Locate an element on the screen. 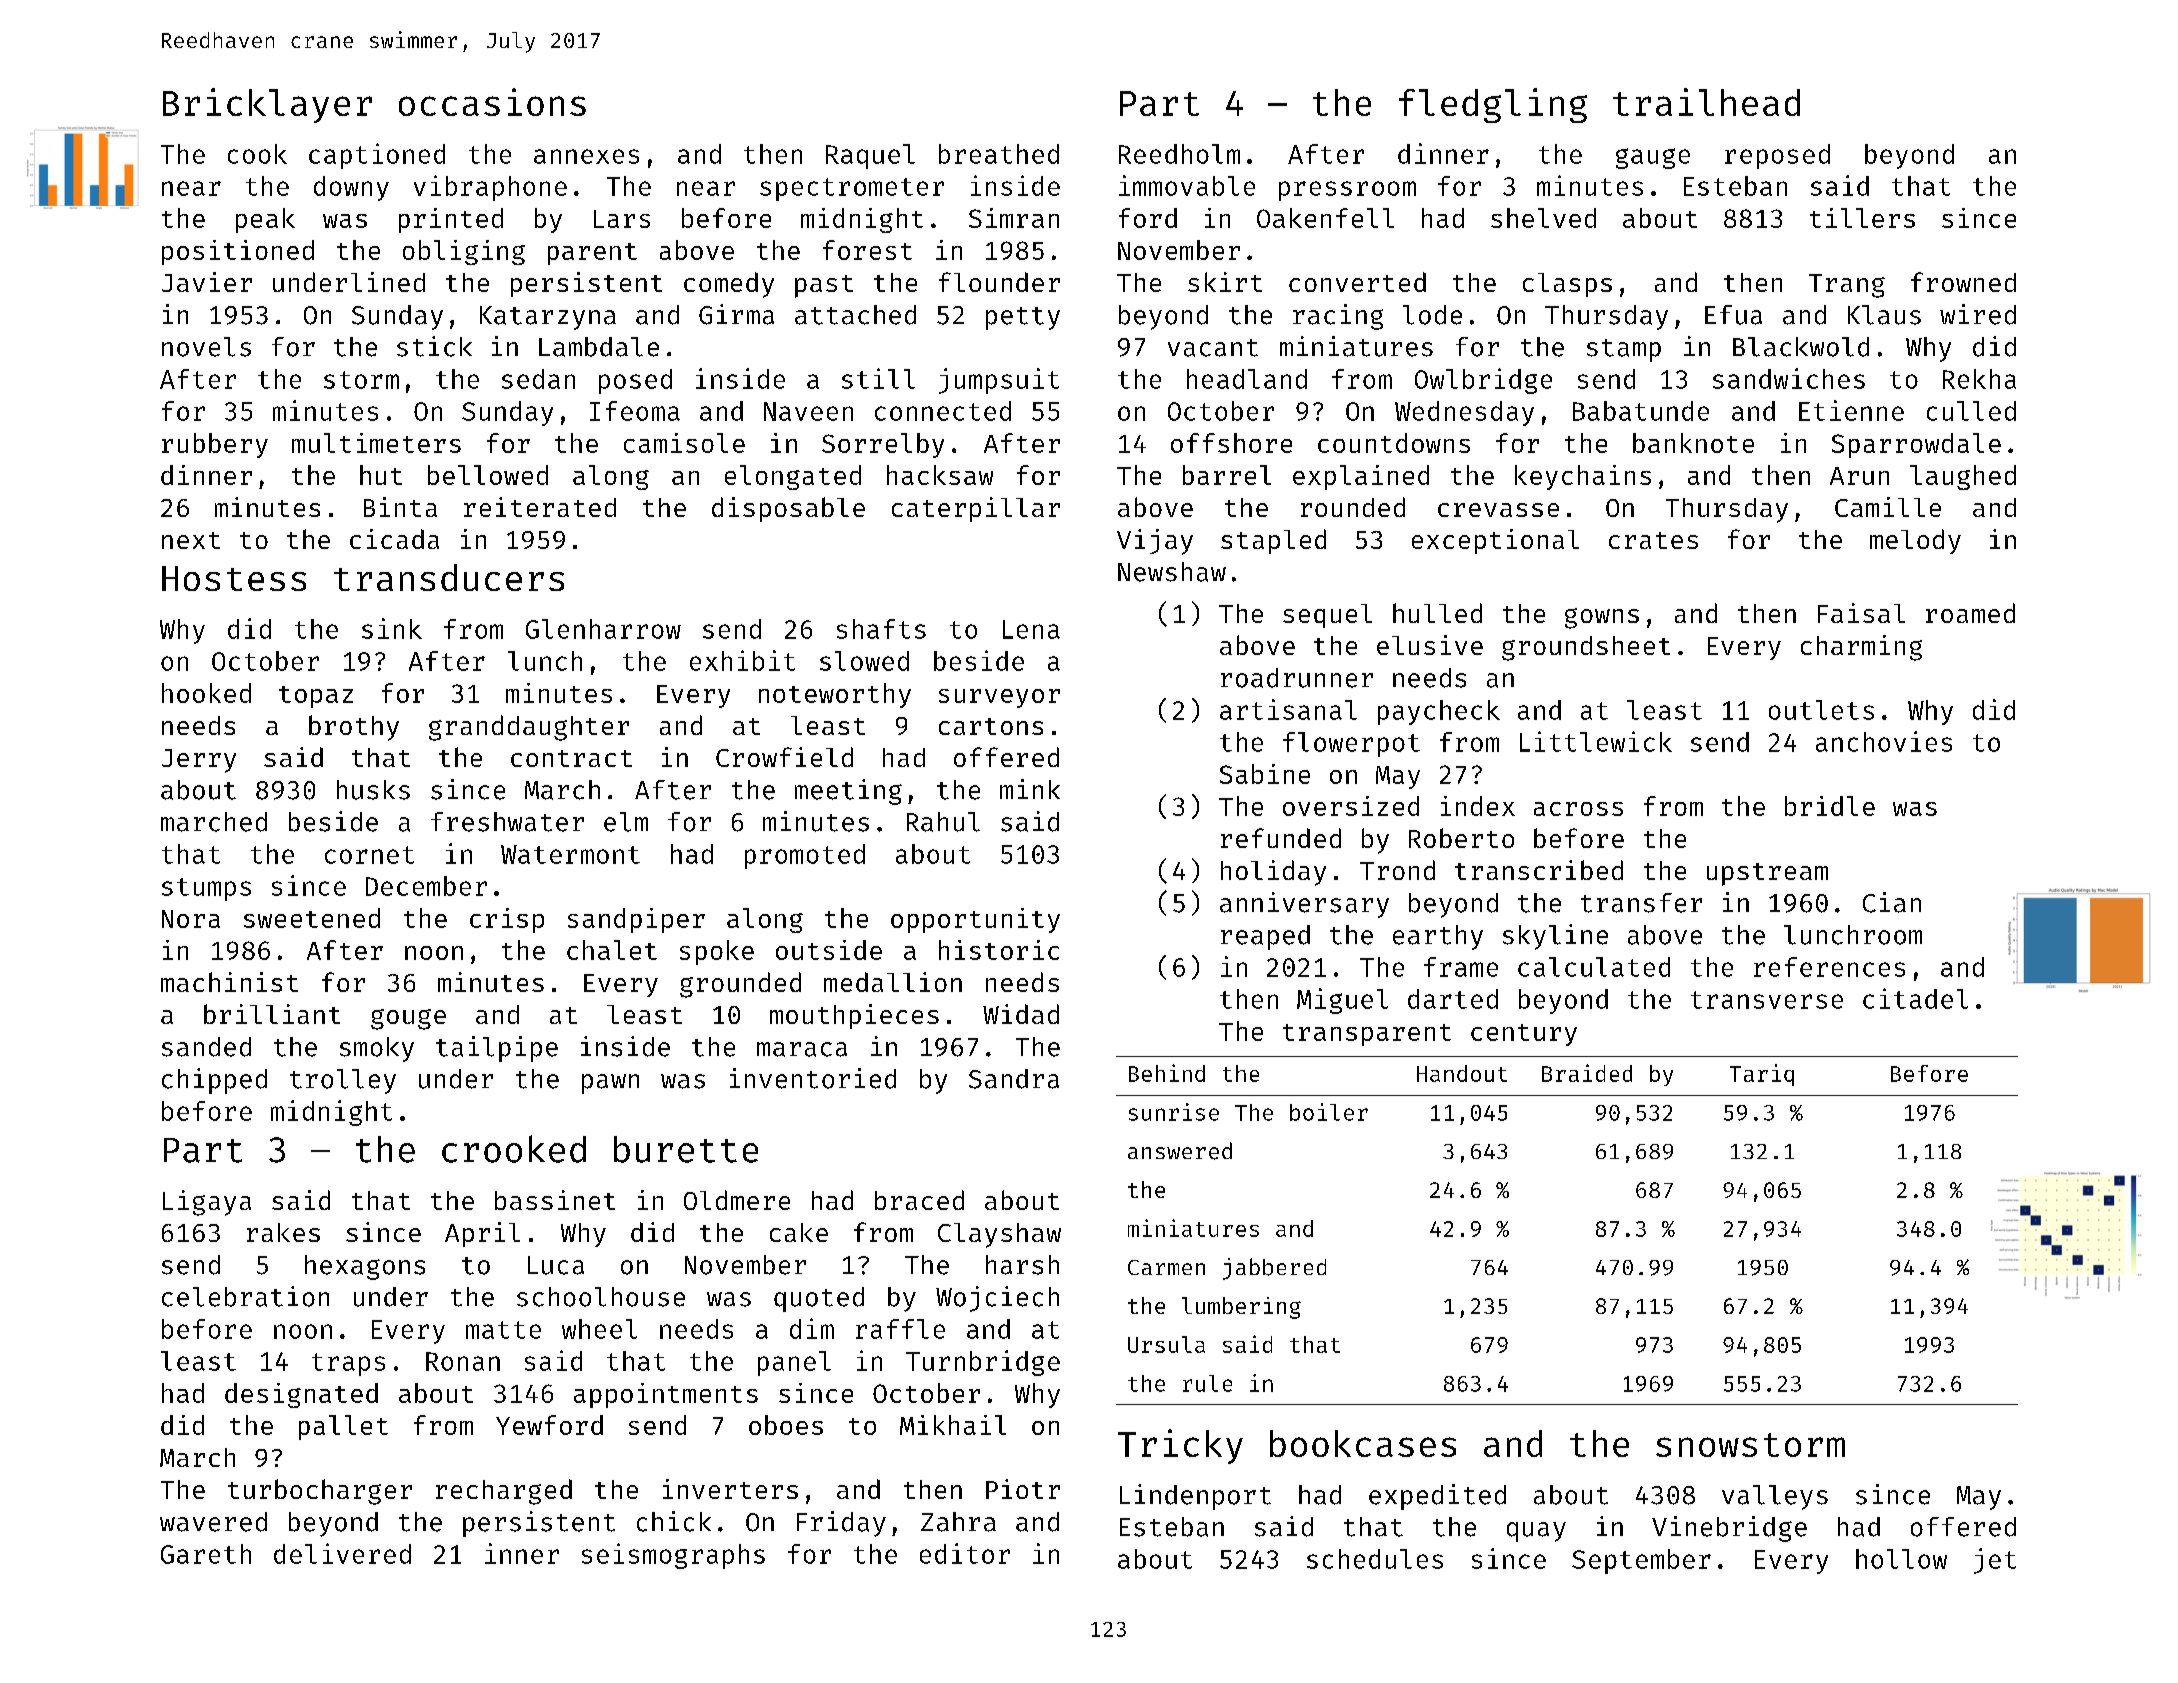  crisp is located at coordinates (507, 920).
